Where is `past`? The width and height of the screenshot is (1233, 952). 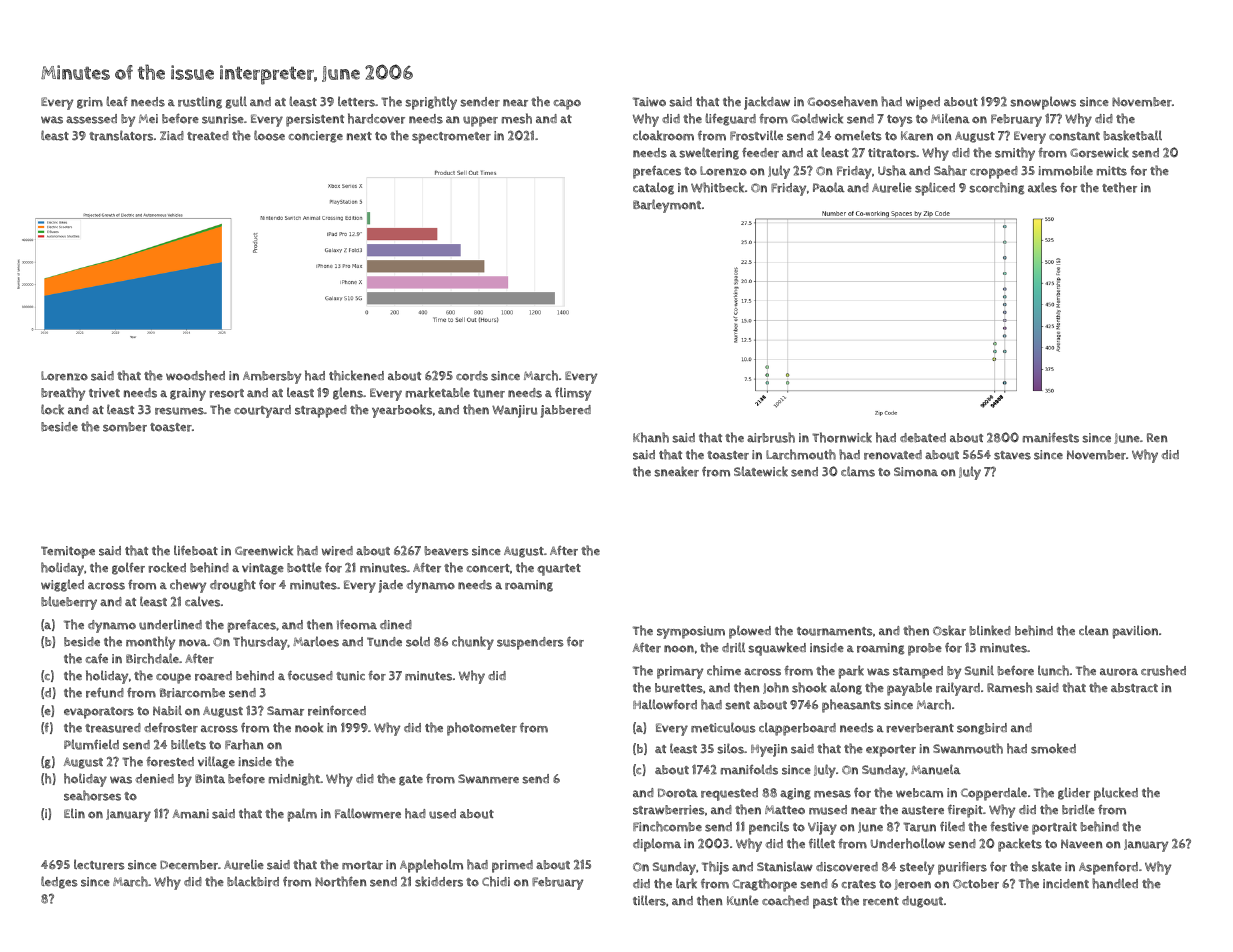
past is located at coordinates (825, 903).
